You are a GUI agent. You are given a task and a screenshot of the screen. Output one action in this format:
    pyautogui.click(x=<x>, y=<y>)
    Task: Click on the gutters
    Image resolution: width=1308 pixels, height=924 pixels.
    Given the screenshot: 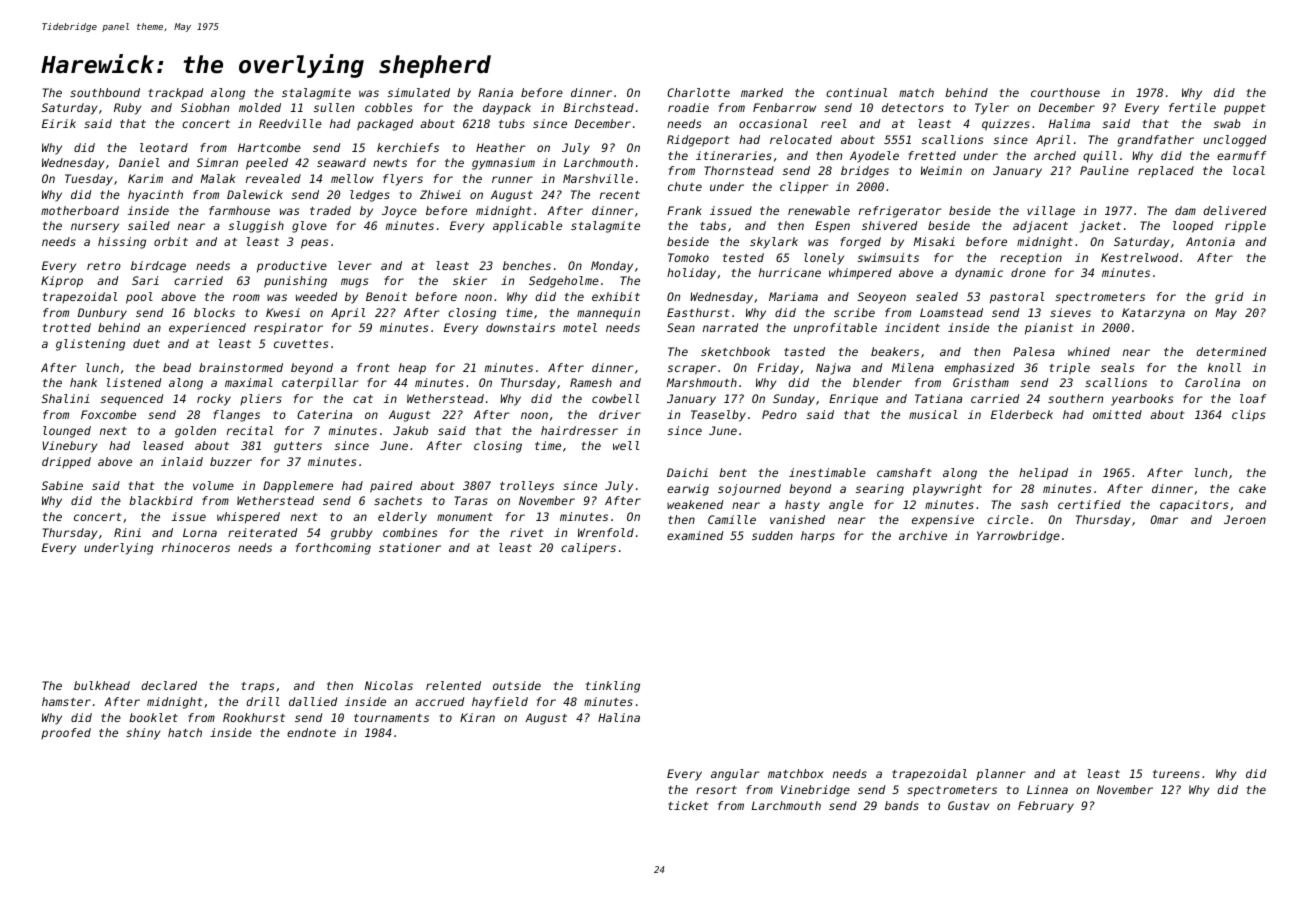 What is the action you would take?
    pyautogui.click(x=298, y=447)
